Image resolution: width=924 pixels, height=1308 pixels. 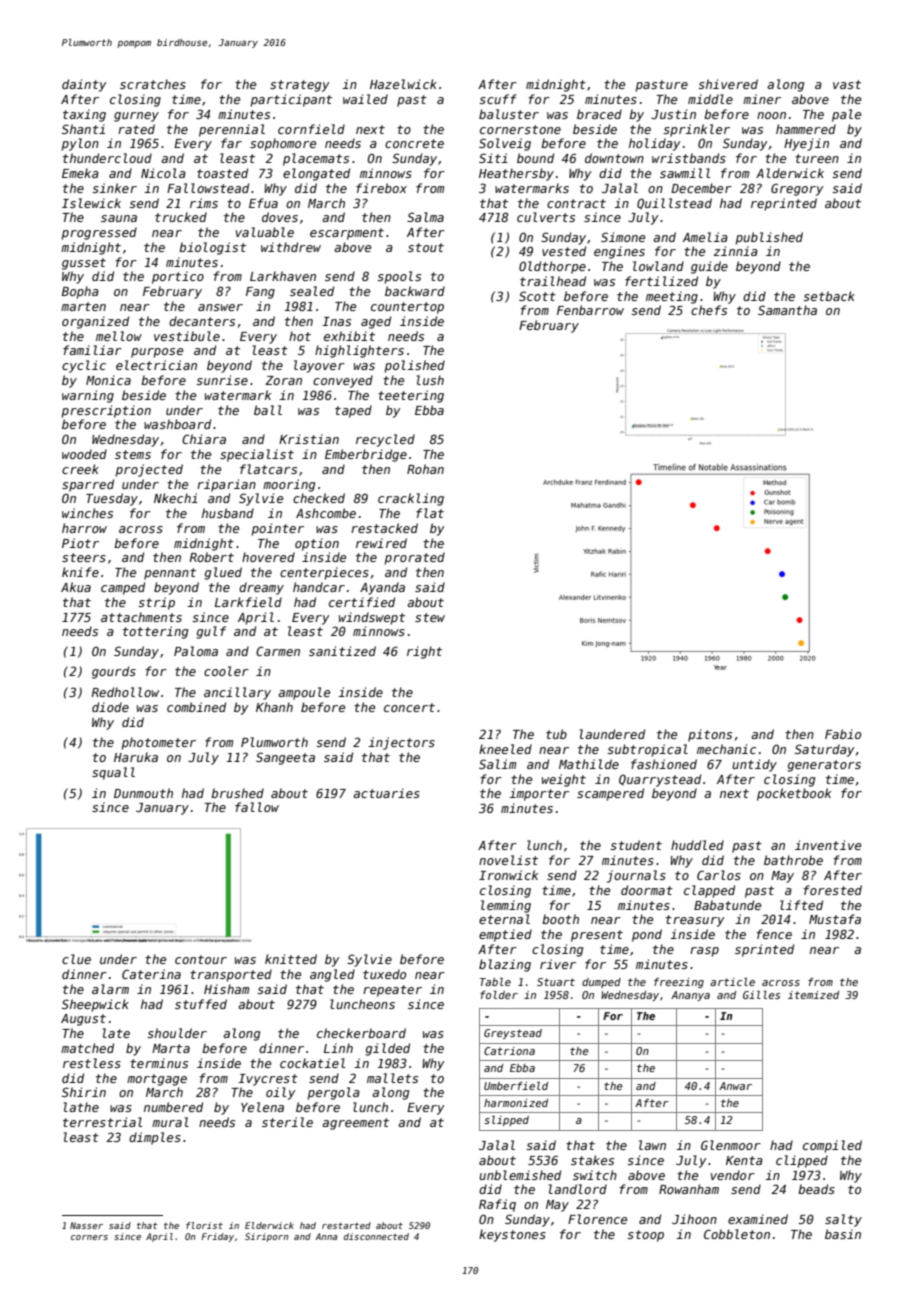 What do you see at coordinates (556, 734) in the screenshot?
I see `tub` at bounding box center [556, 734].
